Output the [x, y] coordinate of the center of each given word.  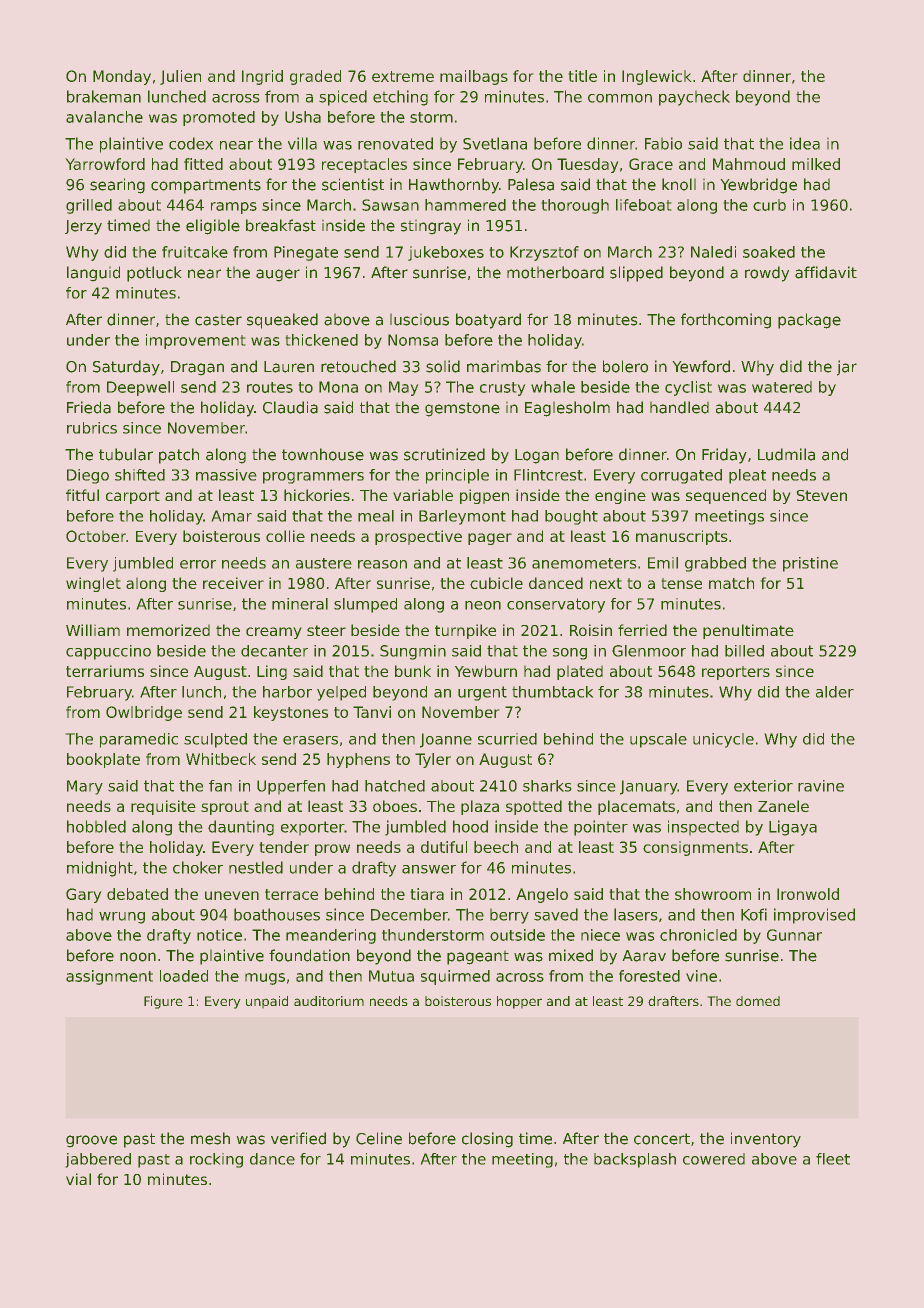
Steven [822, 495]
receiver [233, 583]
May [403, 388]
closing [487, 1140]
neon [483, 605]
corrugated [681, 476]
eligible [213, 227]
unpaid [267, 1002]
